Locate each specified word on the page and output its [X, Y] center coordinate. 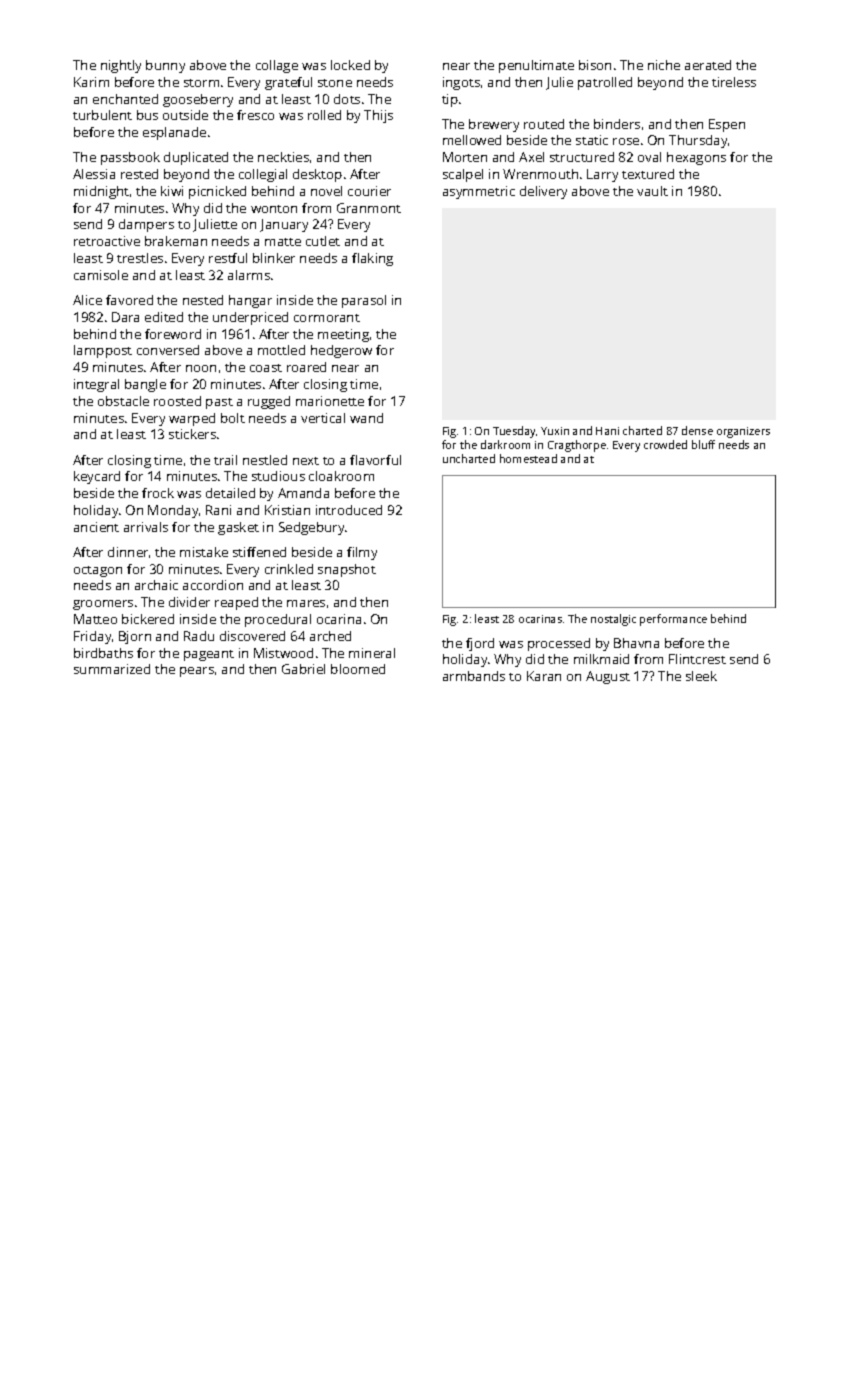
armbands [474, 676]
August [608, 677]
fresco [255, 115]
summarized [112, 669]
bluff [703, 444]
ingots [461, 83]
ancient [96, 527]
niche [664, 65]
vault [652, 191]
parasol [364, 301]
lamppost [103, 351]
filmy [362, 553]
